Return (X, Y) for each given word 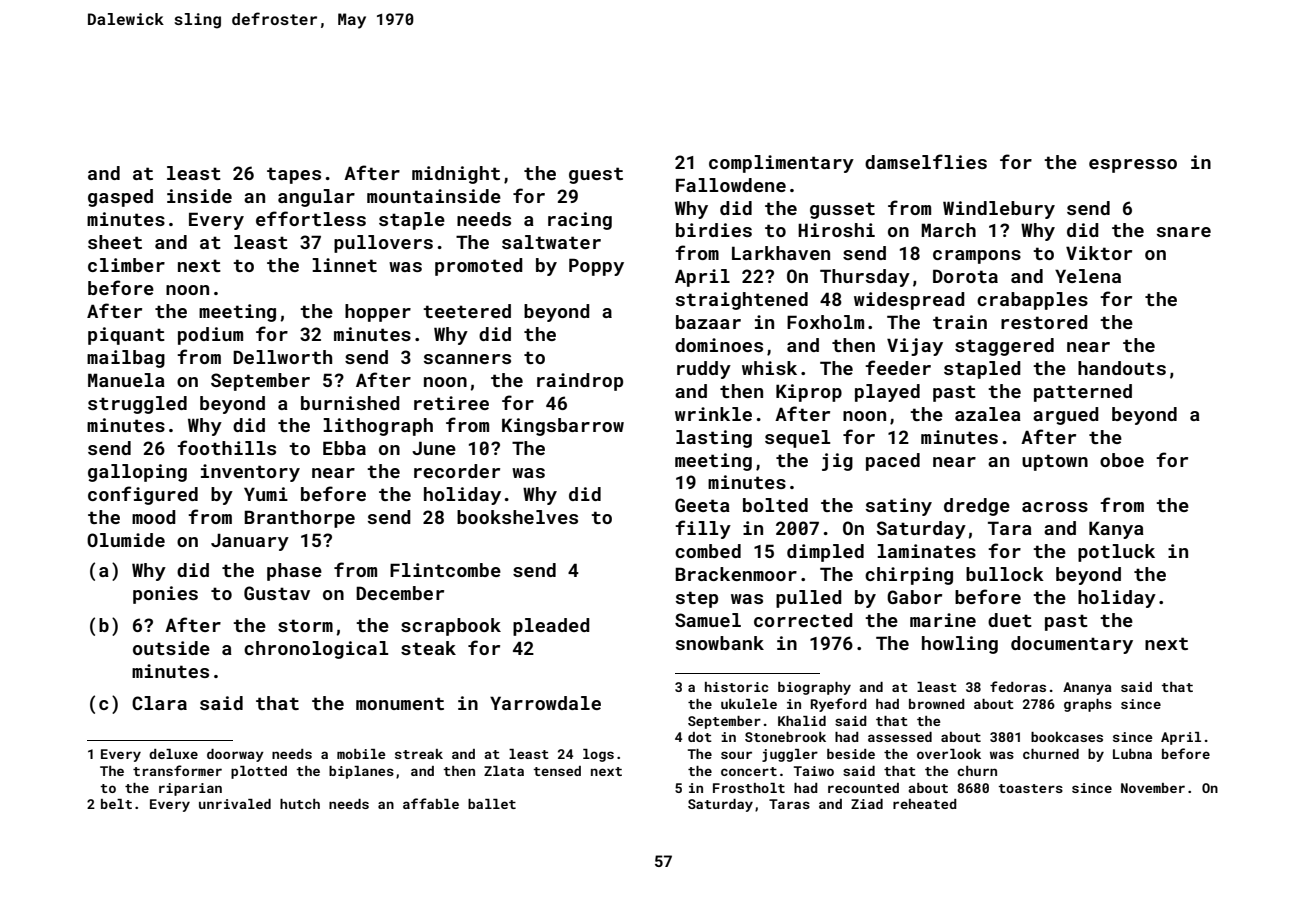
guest (596, 175)
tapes (294, 175)
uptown (1055, 462)
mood (154, 517)
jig (837, 462)
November (1153, 788)
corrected (803, 620)
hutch (300, 804)
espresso (1133, 166)
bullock (1005, 574)
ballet (492, 804)
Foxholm (825, 322)
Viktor (1099, 253)
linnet (344, 265)
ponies (165, 595)
